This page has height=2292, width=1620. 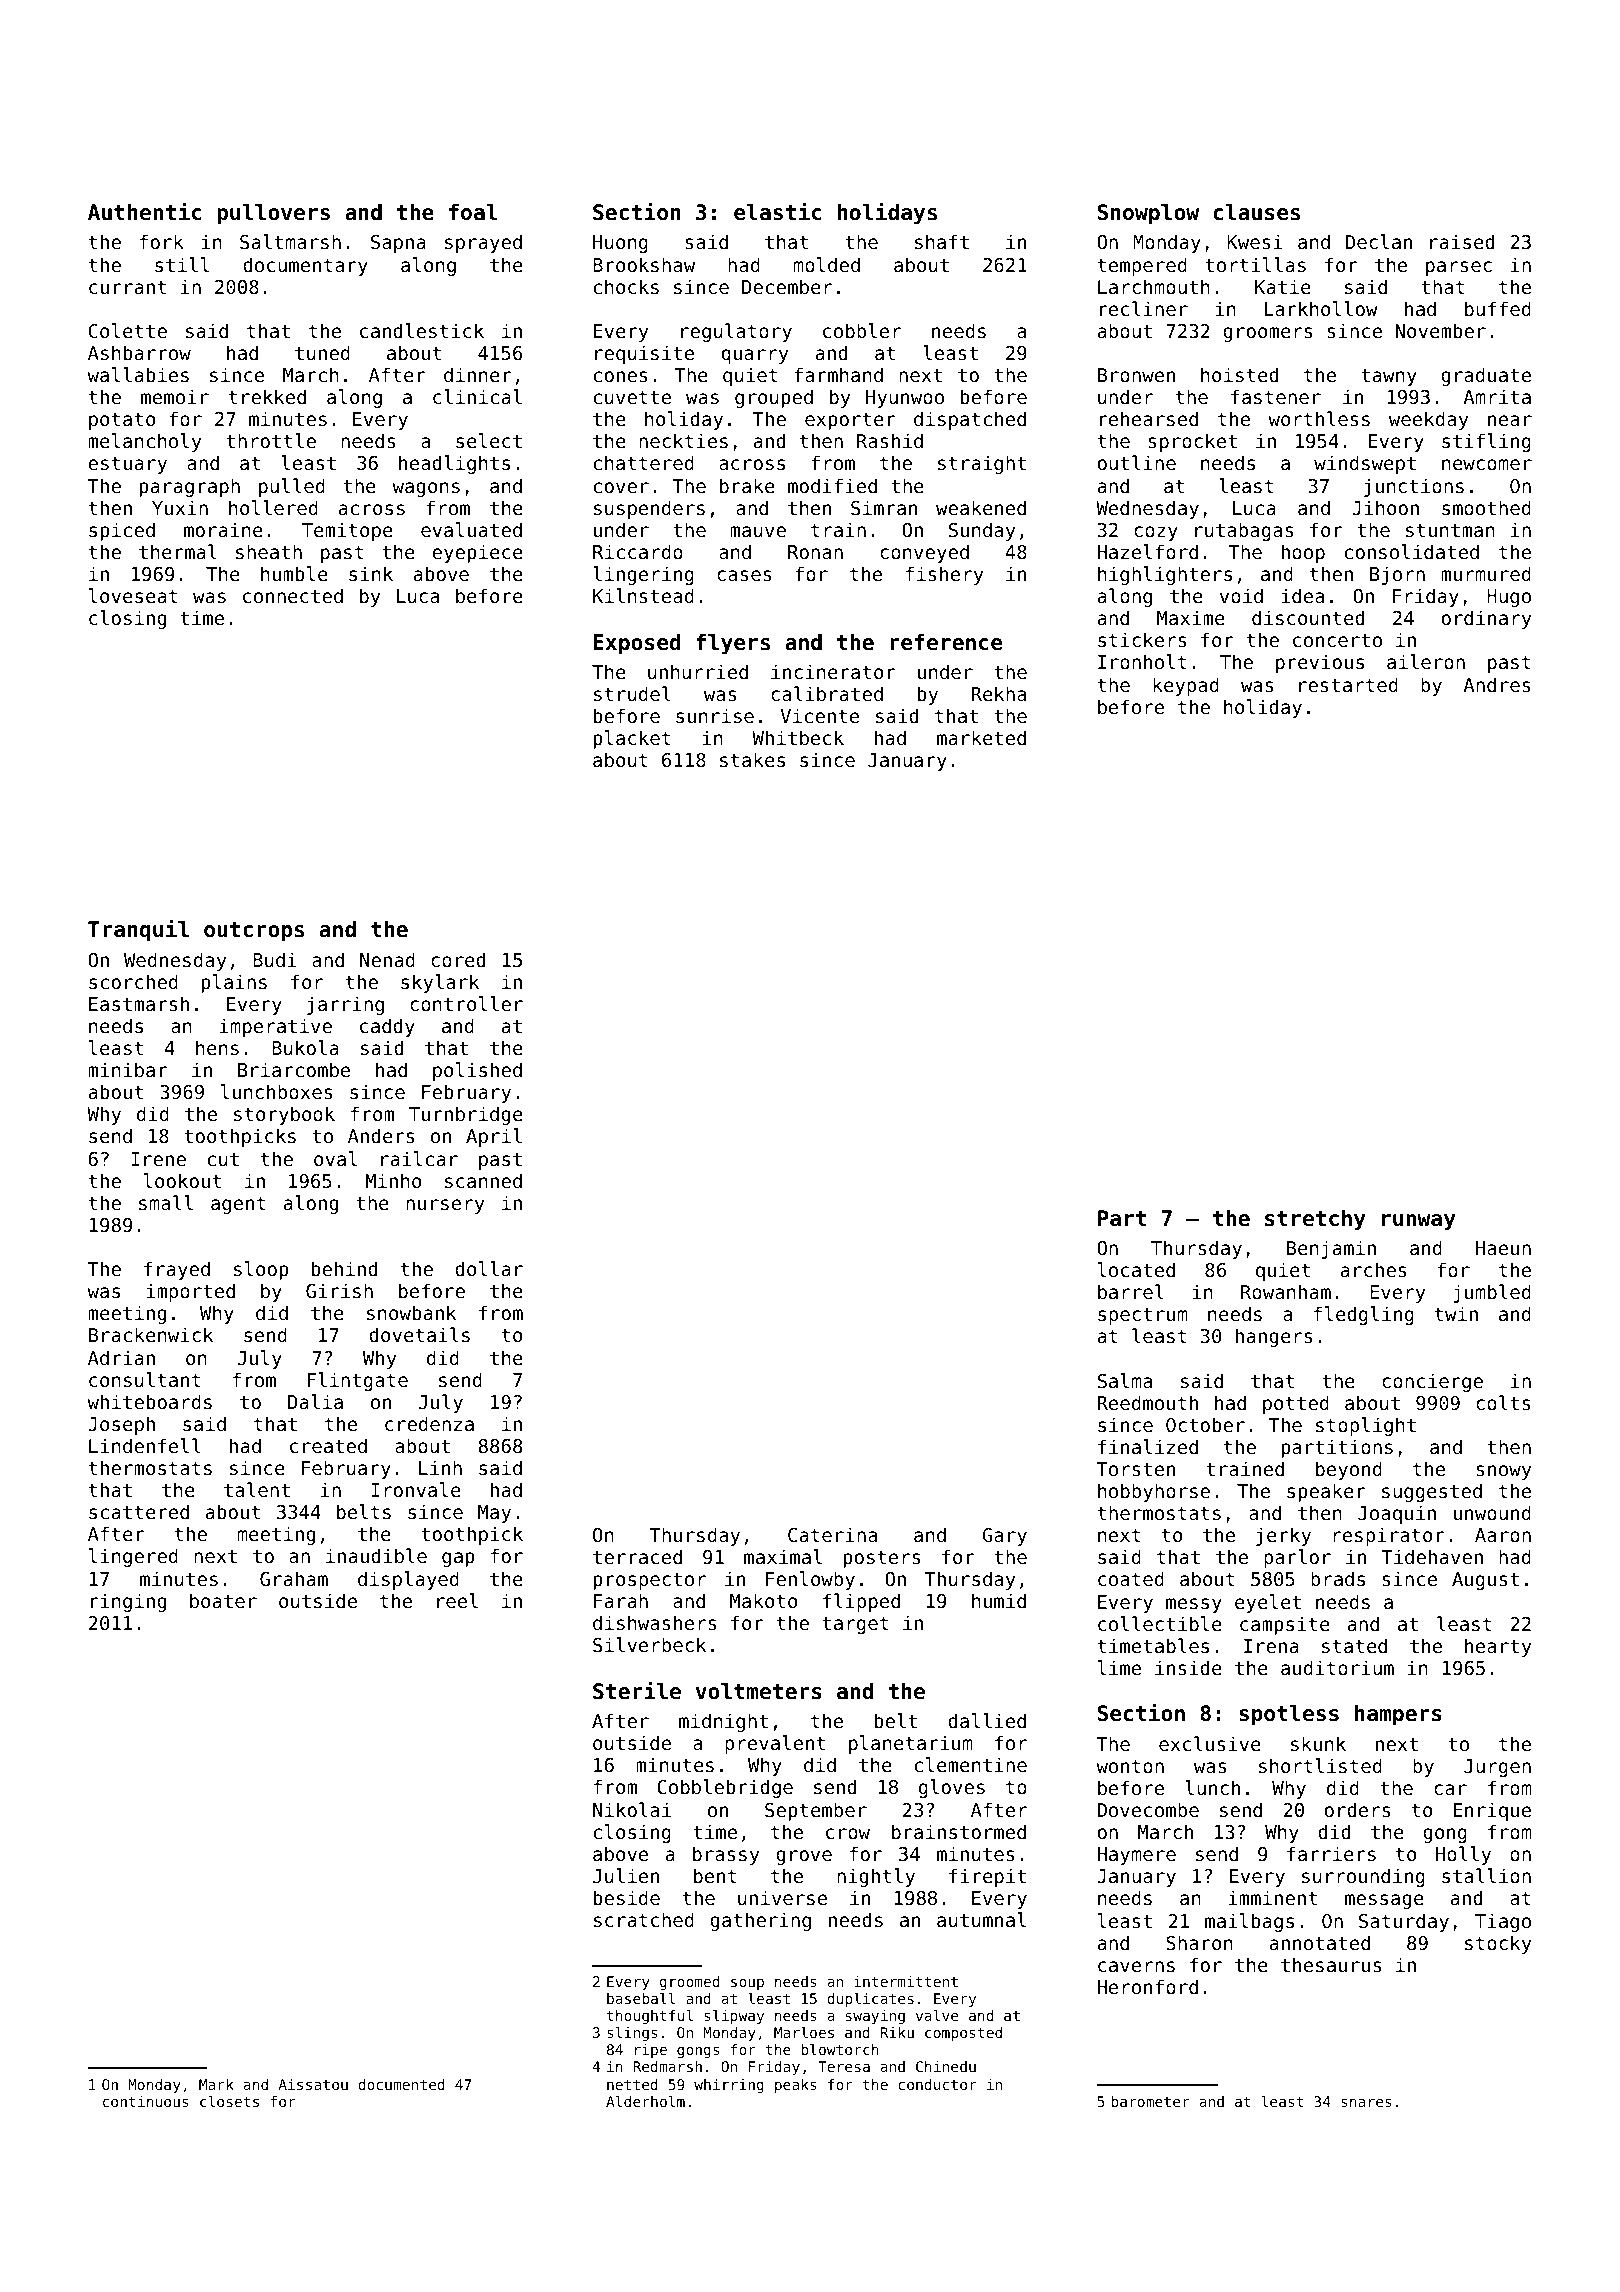 What do you see at coordinates (494, 1514) in the page?
I see `May` at bounding box center [494, 1514].
